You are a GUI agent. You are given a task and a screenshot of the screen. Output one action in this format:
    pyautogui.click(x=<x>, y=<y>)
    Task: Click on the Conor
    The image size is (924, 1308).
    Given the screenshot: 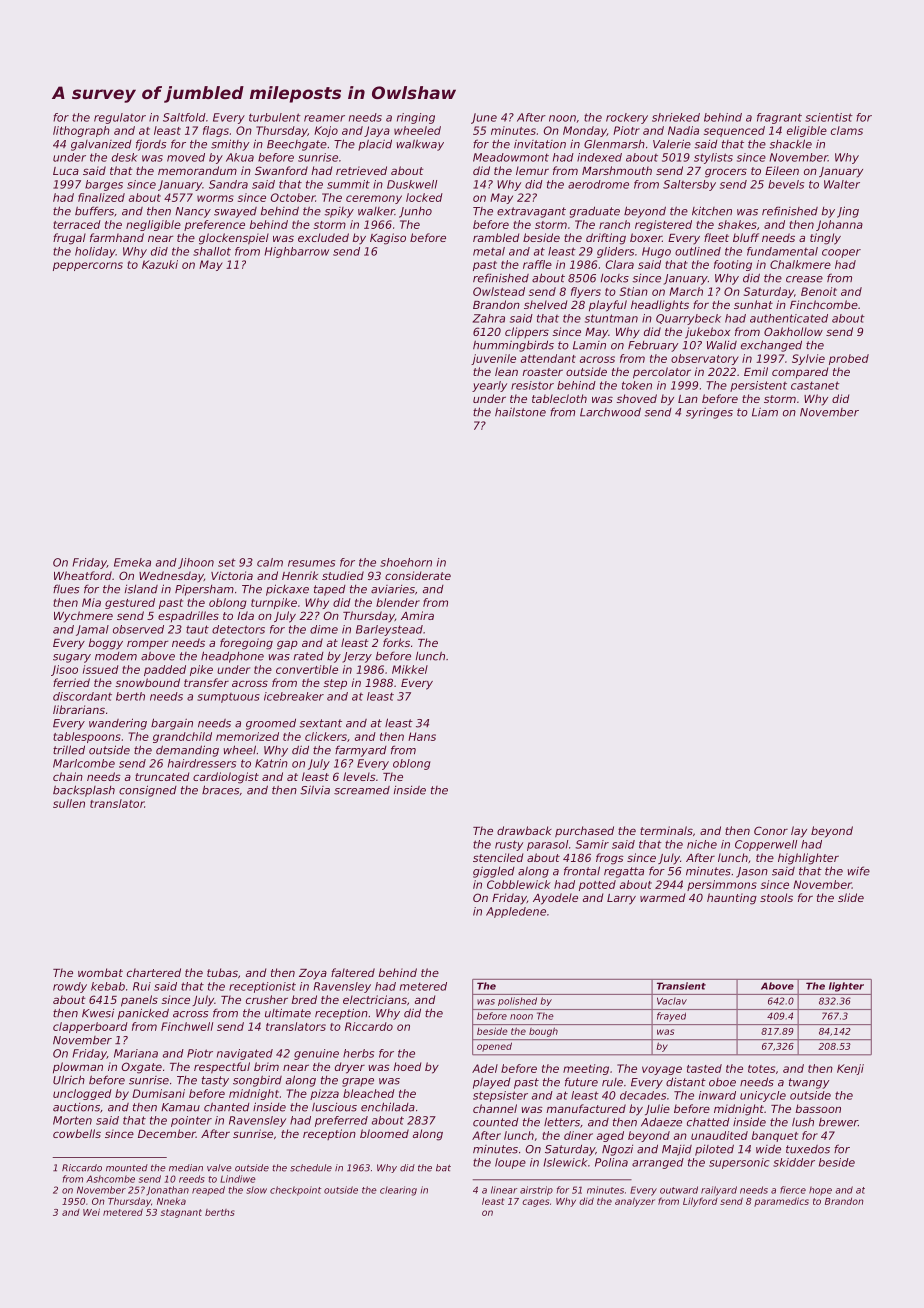 What is the action you would take?
    pyautogui.click(x=771, y=830)
